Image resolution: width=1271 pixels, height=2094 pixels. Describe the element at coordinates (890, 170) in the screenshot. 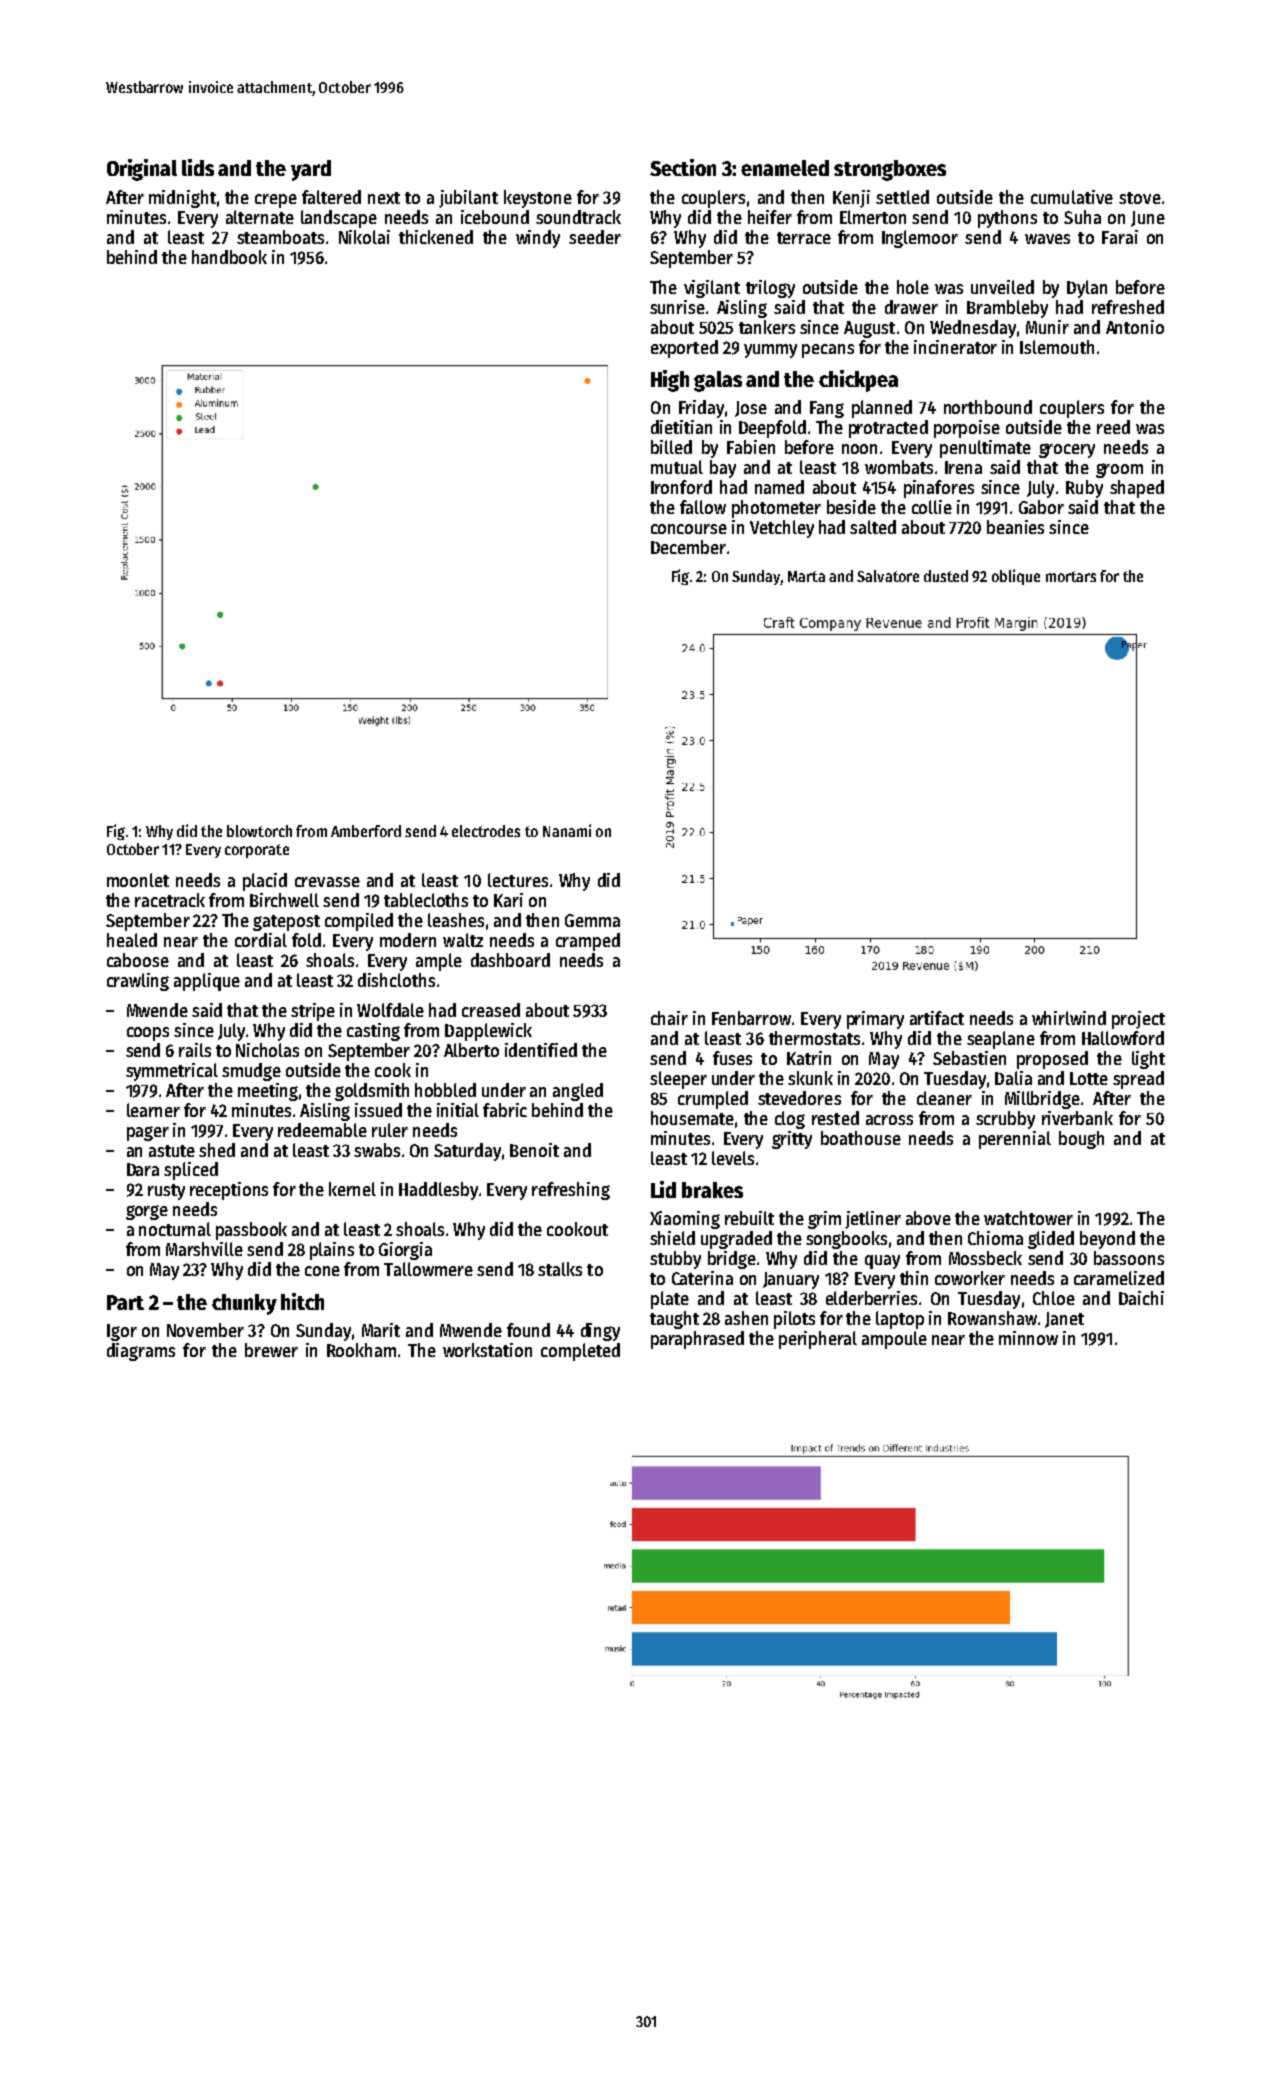

I see `strongboxes` at that location.
